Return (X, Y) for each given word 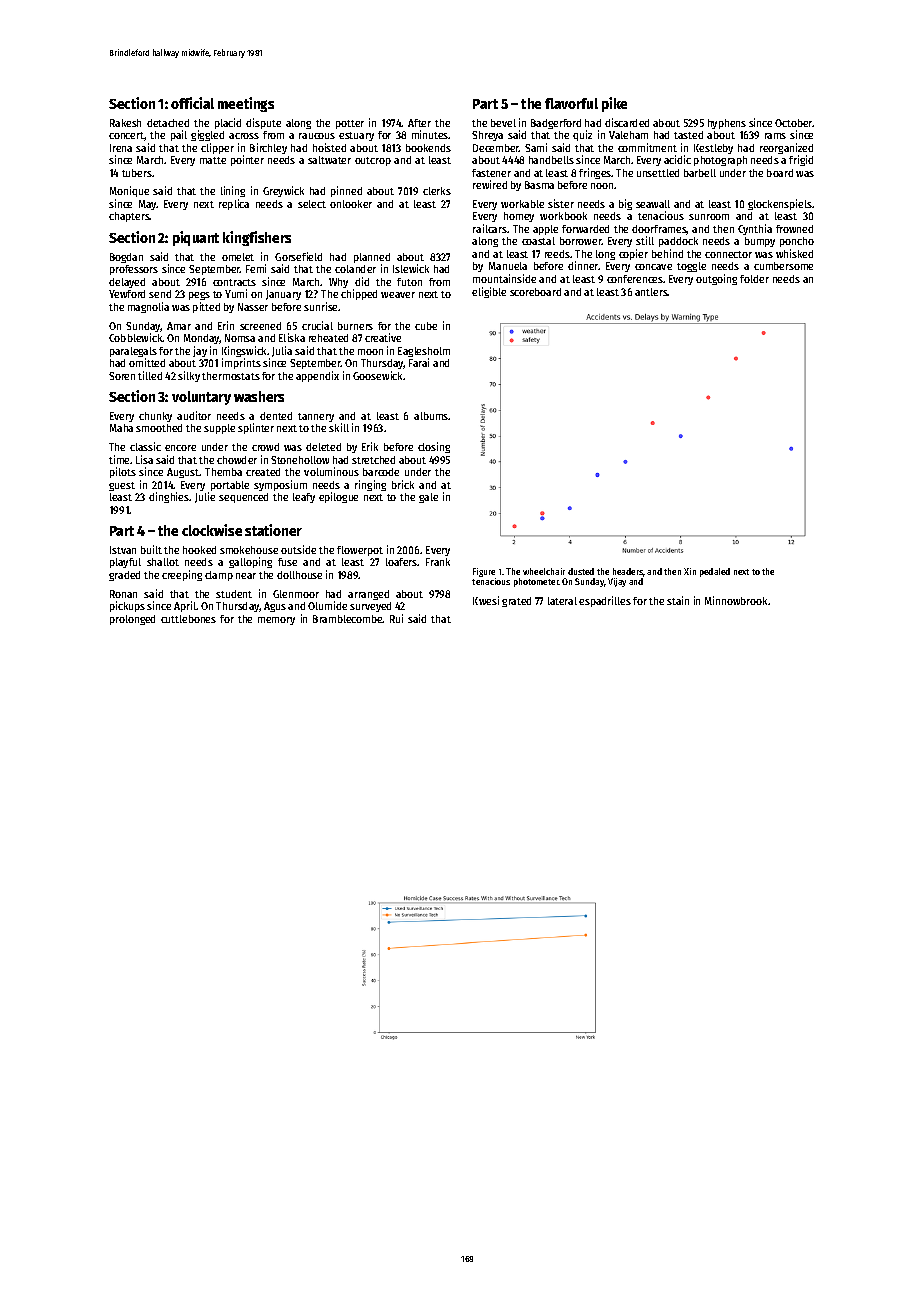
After (419, 123)
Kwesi (486, 600)
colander (355, 269)
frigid (801, 160)
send (160, 294)
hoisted (329, 147)
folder (754, 279)
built (151, 549)
